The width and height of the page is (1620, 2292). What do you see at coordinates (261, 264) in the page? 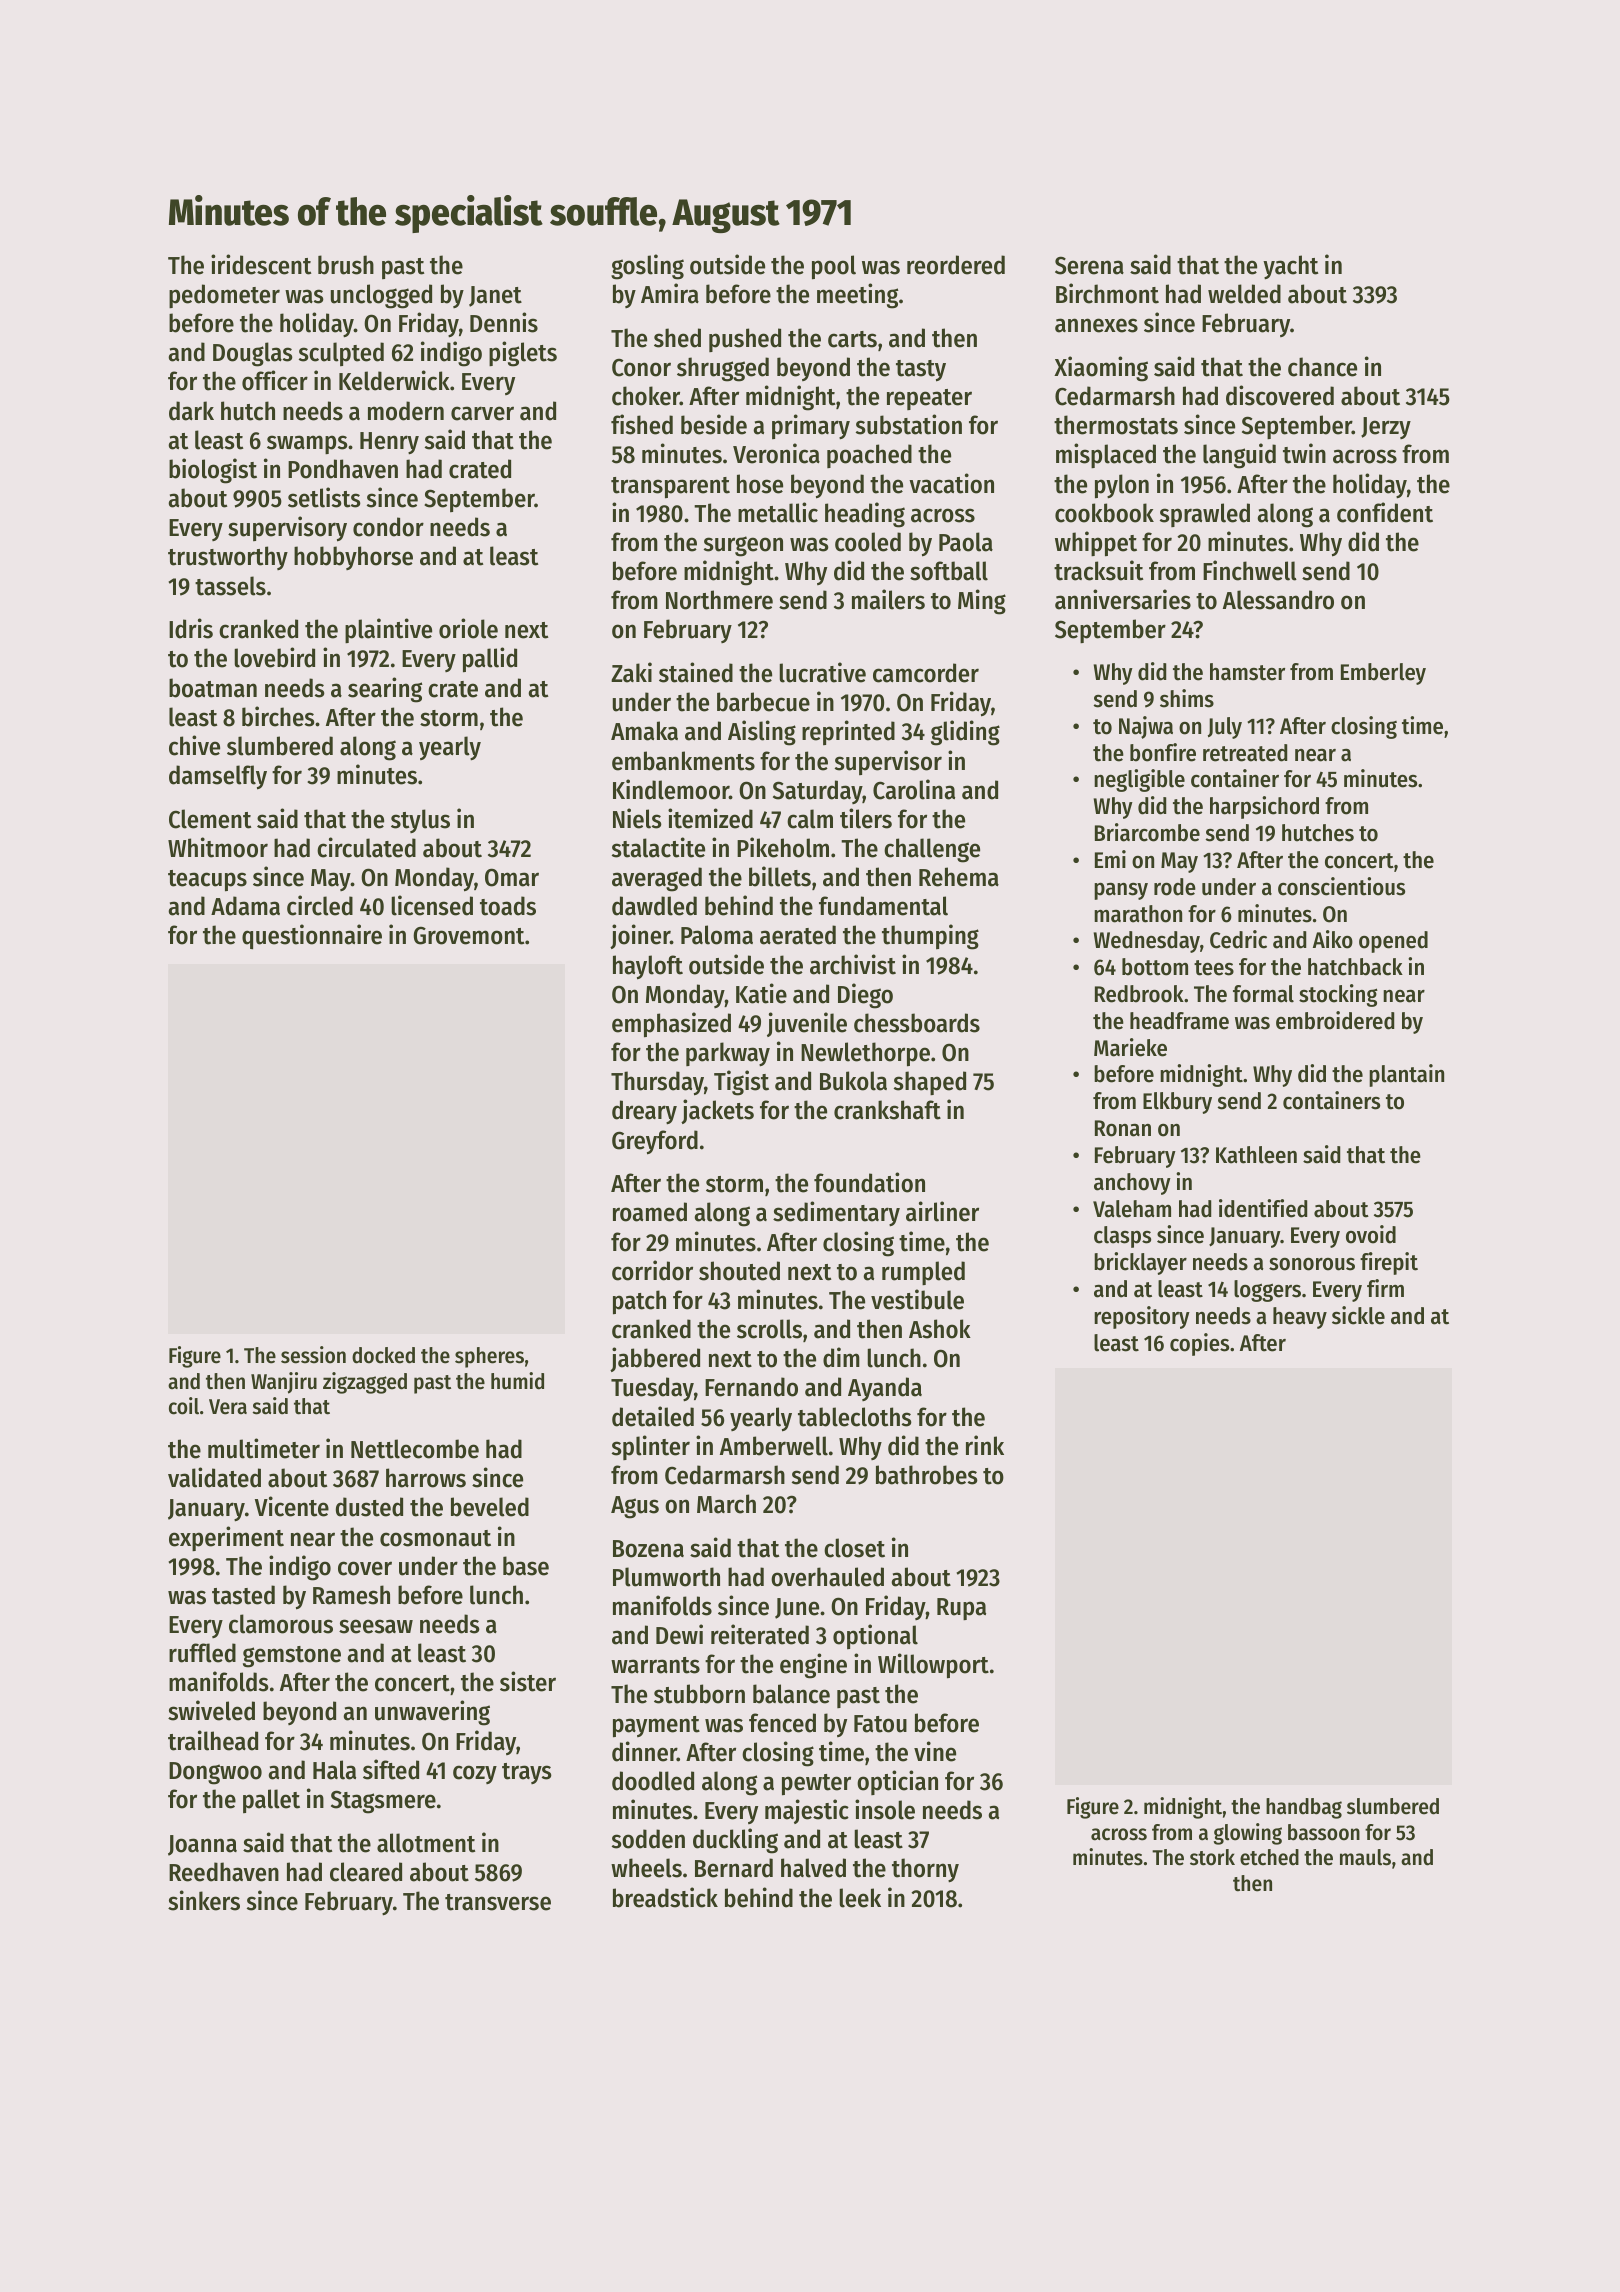
I see `iridescent` at bounding box center [261, 264].
